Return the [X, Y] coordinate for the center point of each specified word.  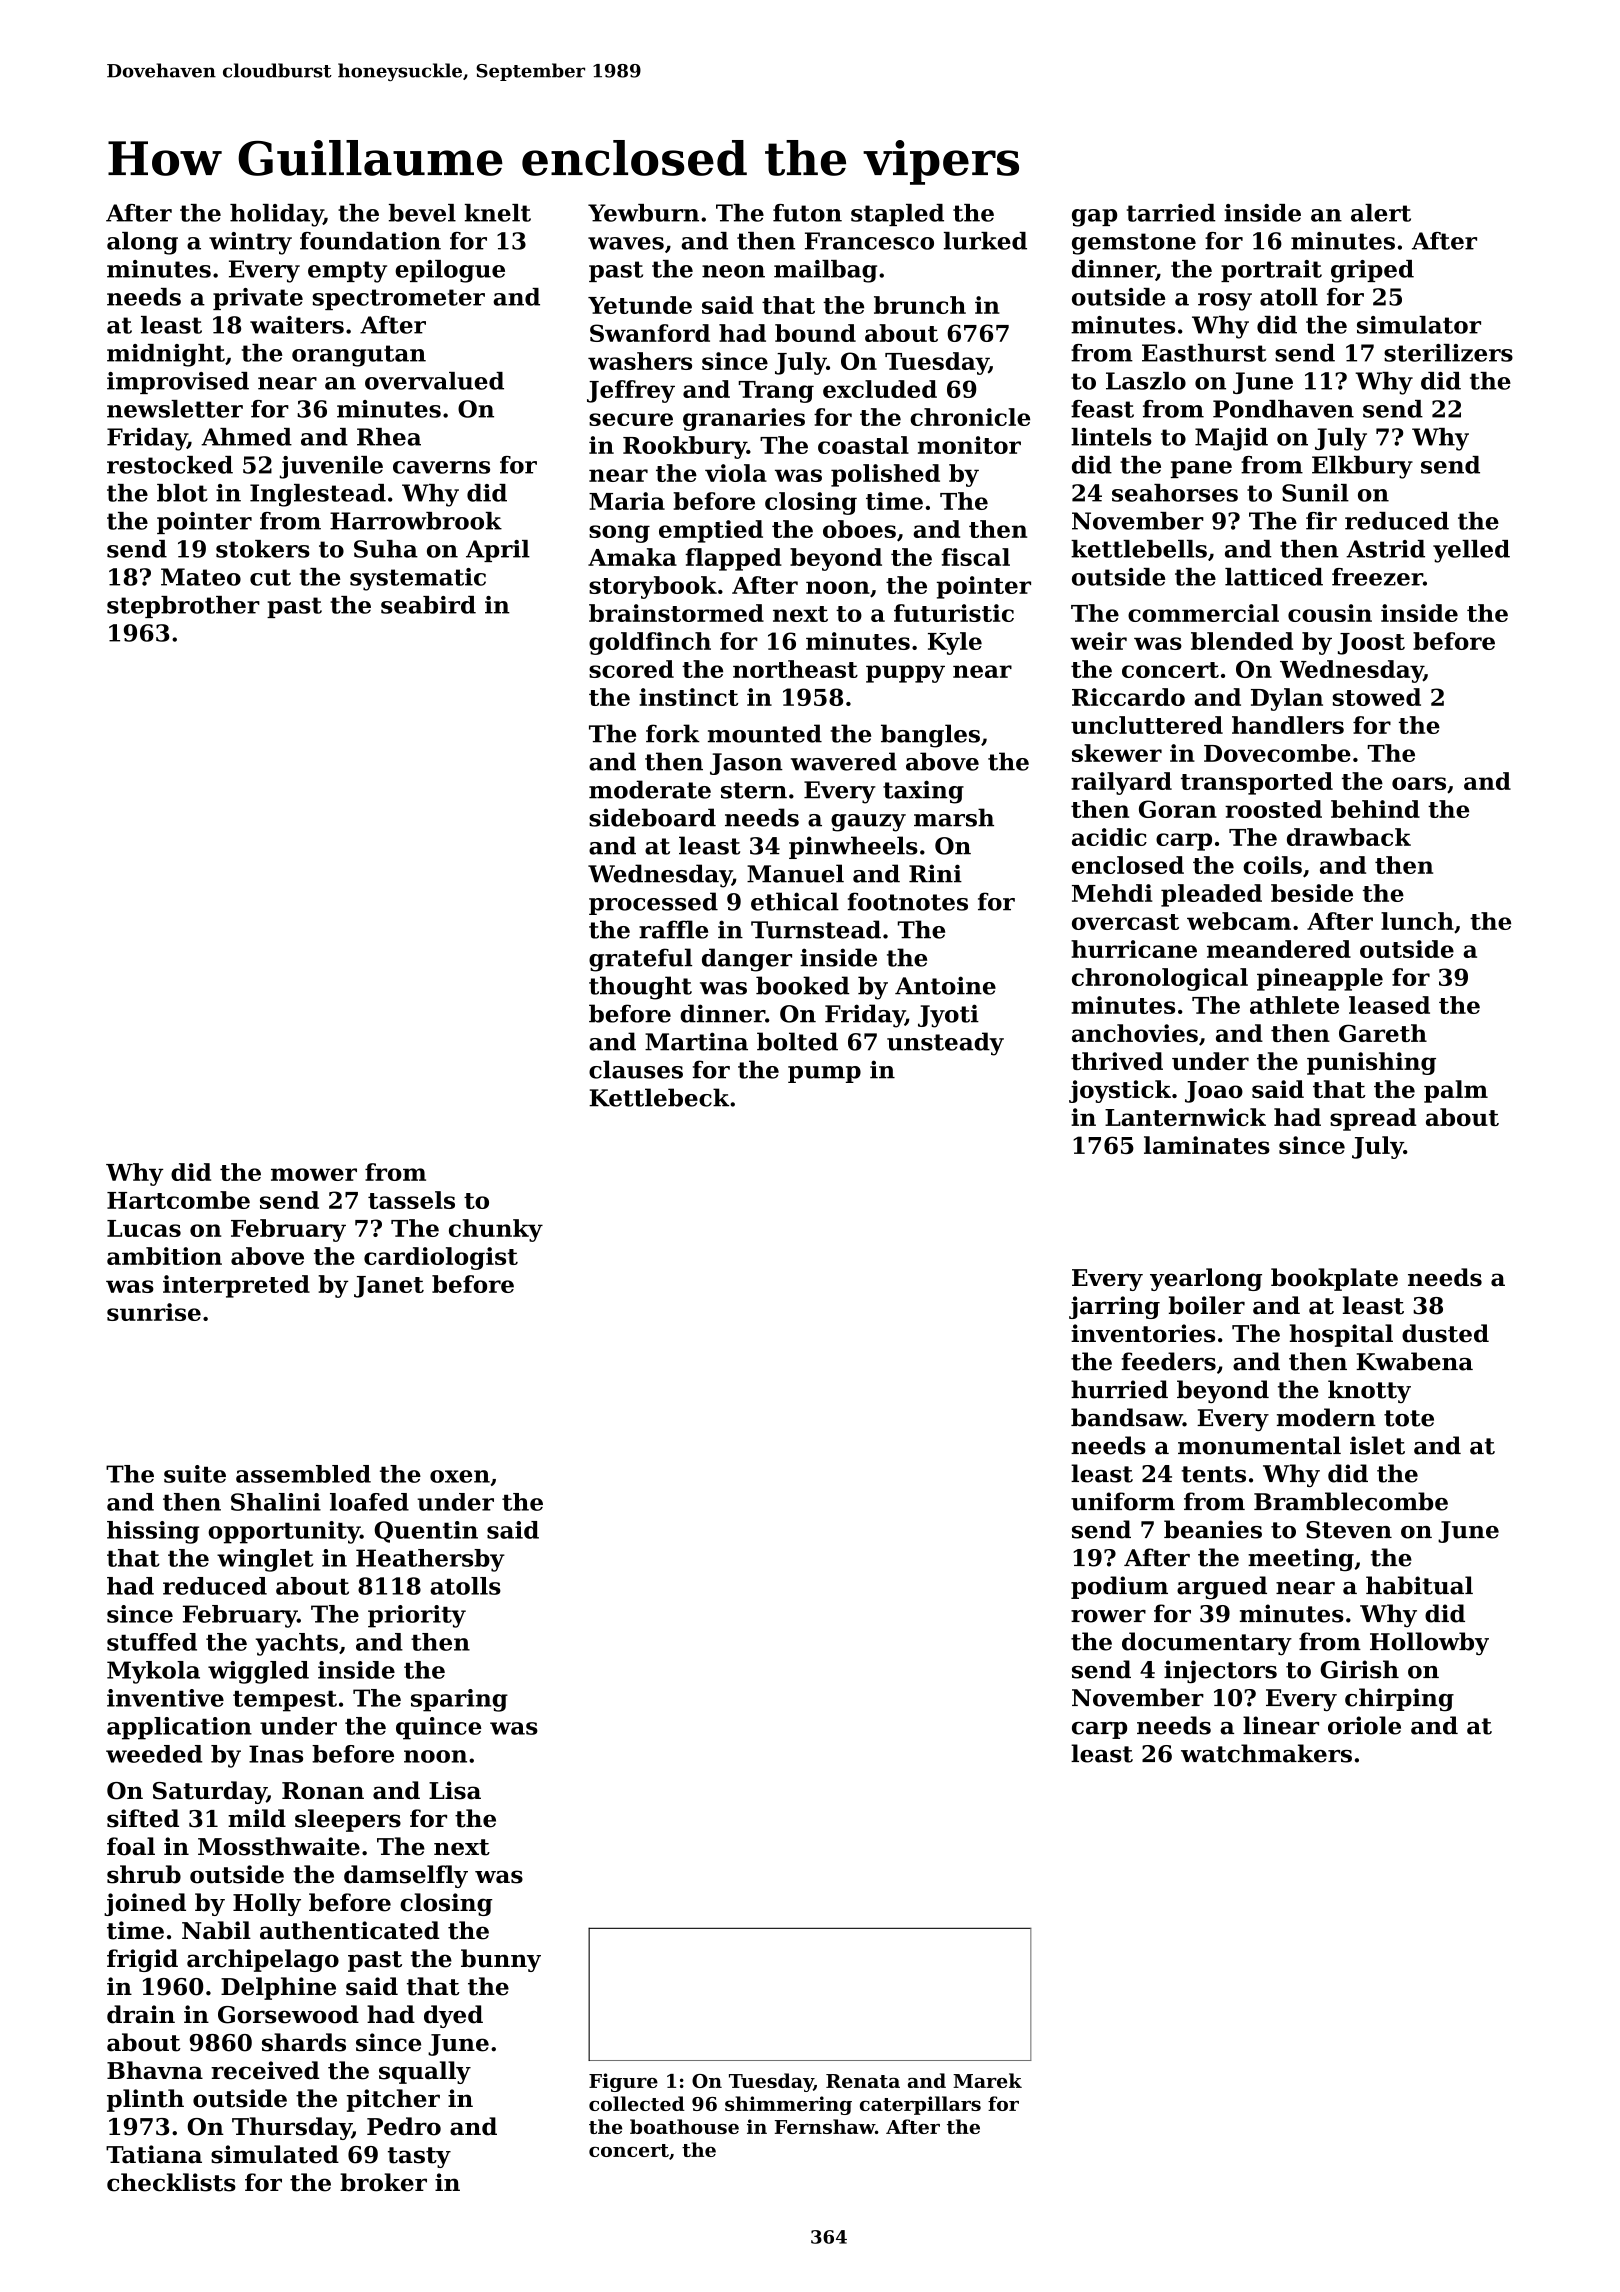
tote [1409, 1418]
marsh [954, 817]
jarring [1114, 1307]
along [142, 243]
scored [631, 669]
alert [1381, 213]
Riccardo [1128, 697]
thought [640, 988]
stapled [897, 215]
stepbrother [183, 607]
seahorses [1175, 493]
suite [195, 1474]
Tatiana [154, 2154]
